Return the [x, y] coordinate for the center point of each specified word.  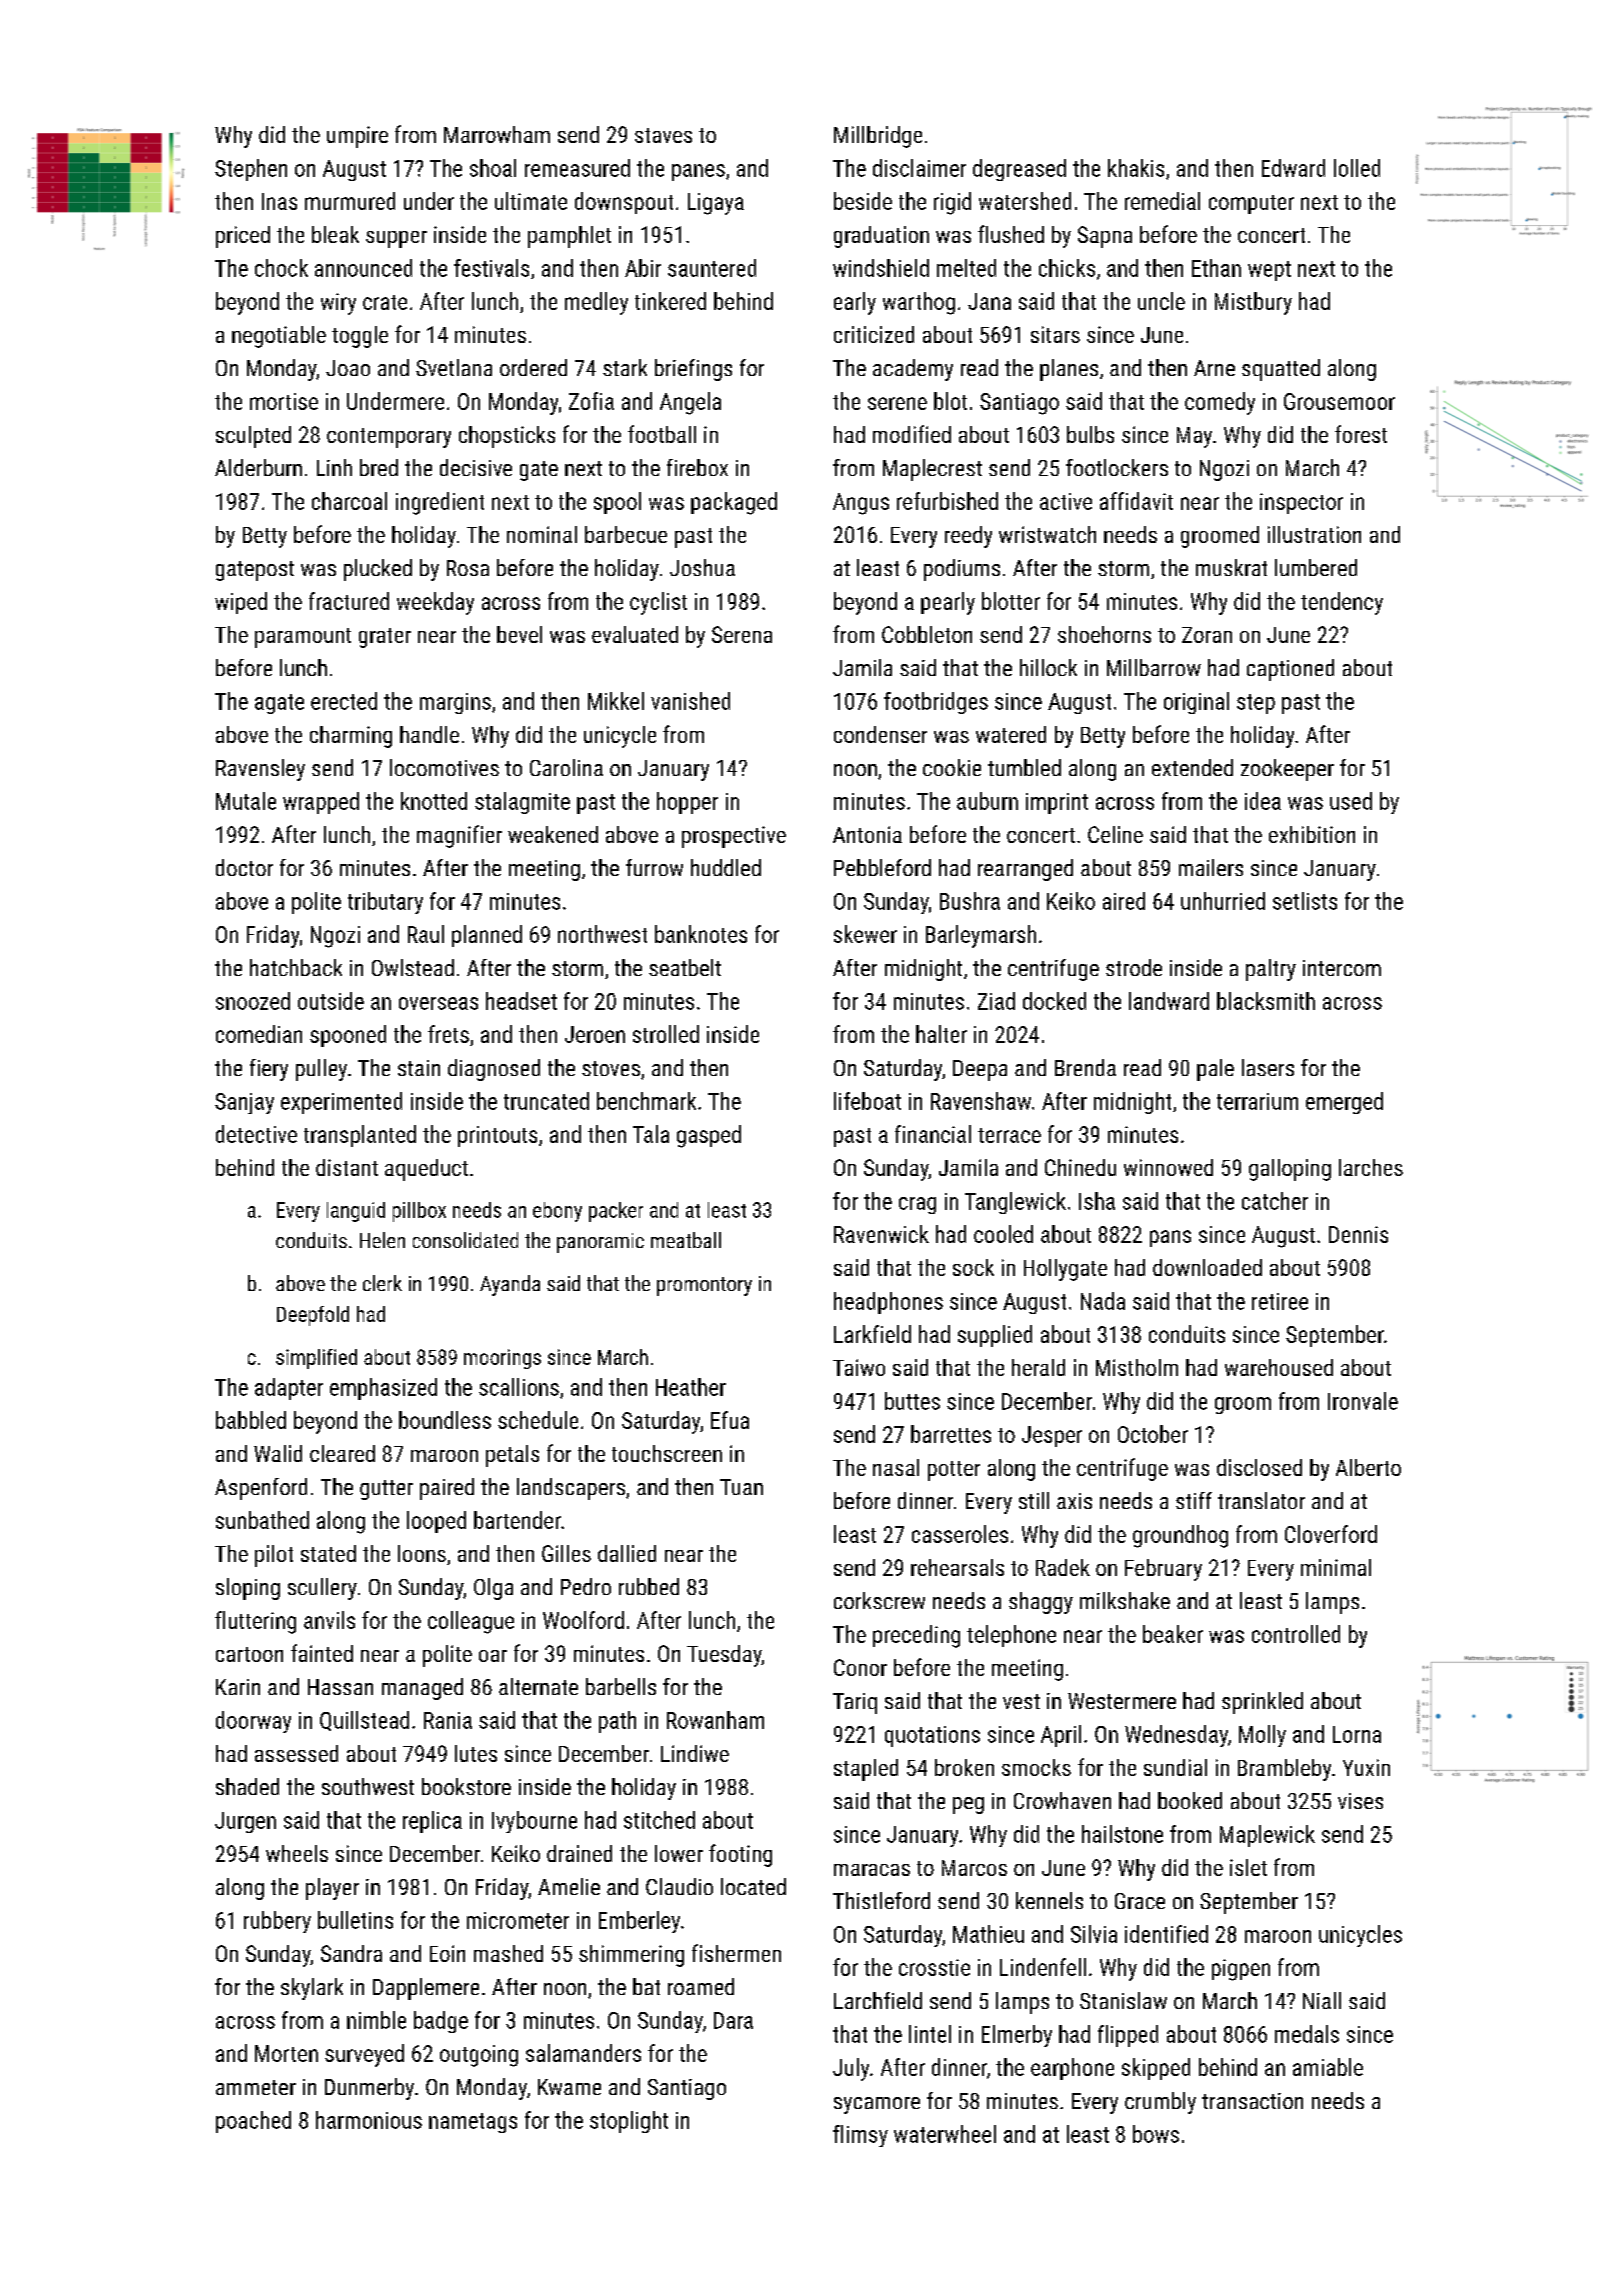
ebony [557, 1212]
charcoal [349, 501]
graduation [881, 237]
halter [941, 1034]
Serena [742, 634]
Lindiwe [695, 1753]
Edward [1293, 168]
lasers [1268, 1067]
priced [243, 237]
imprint [1057, 803]
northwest [602, 934]
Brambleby [1284, 1770]
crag [917, 1205]
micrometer [518, 1920]
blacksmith [1266, 1001]
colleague [471, 1622]
